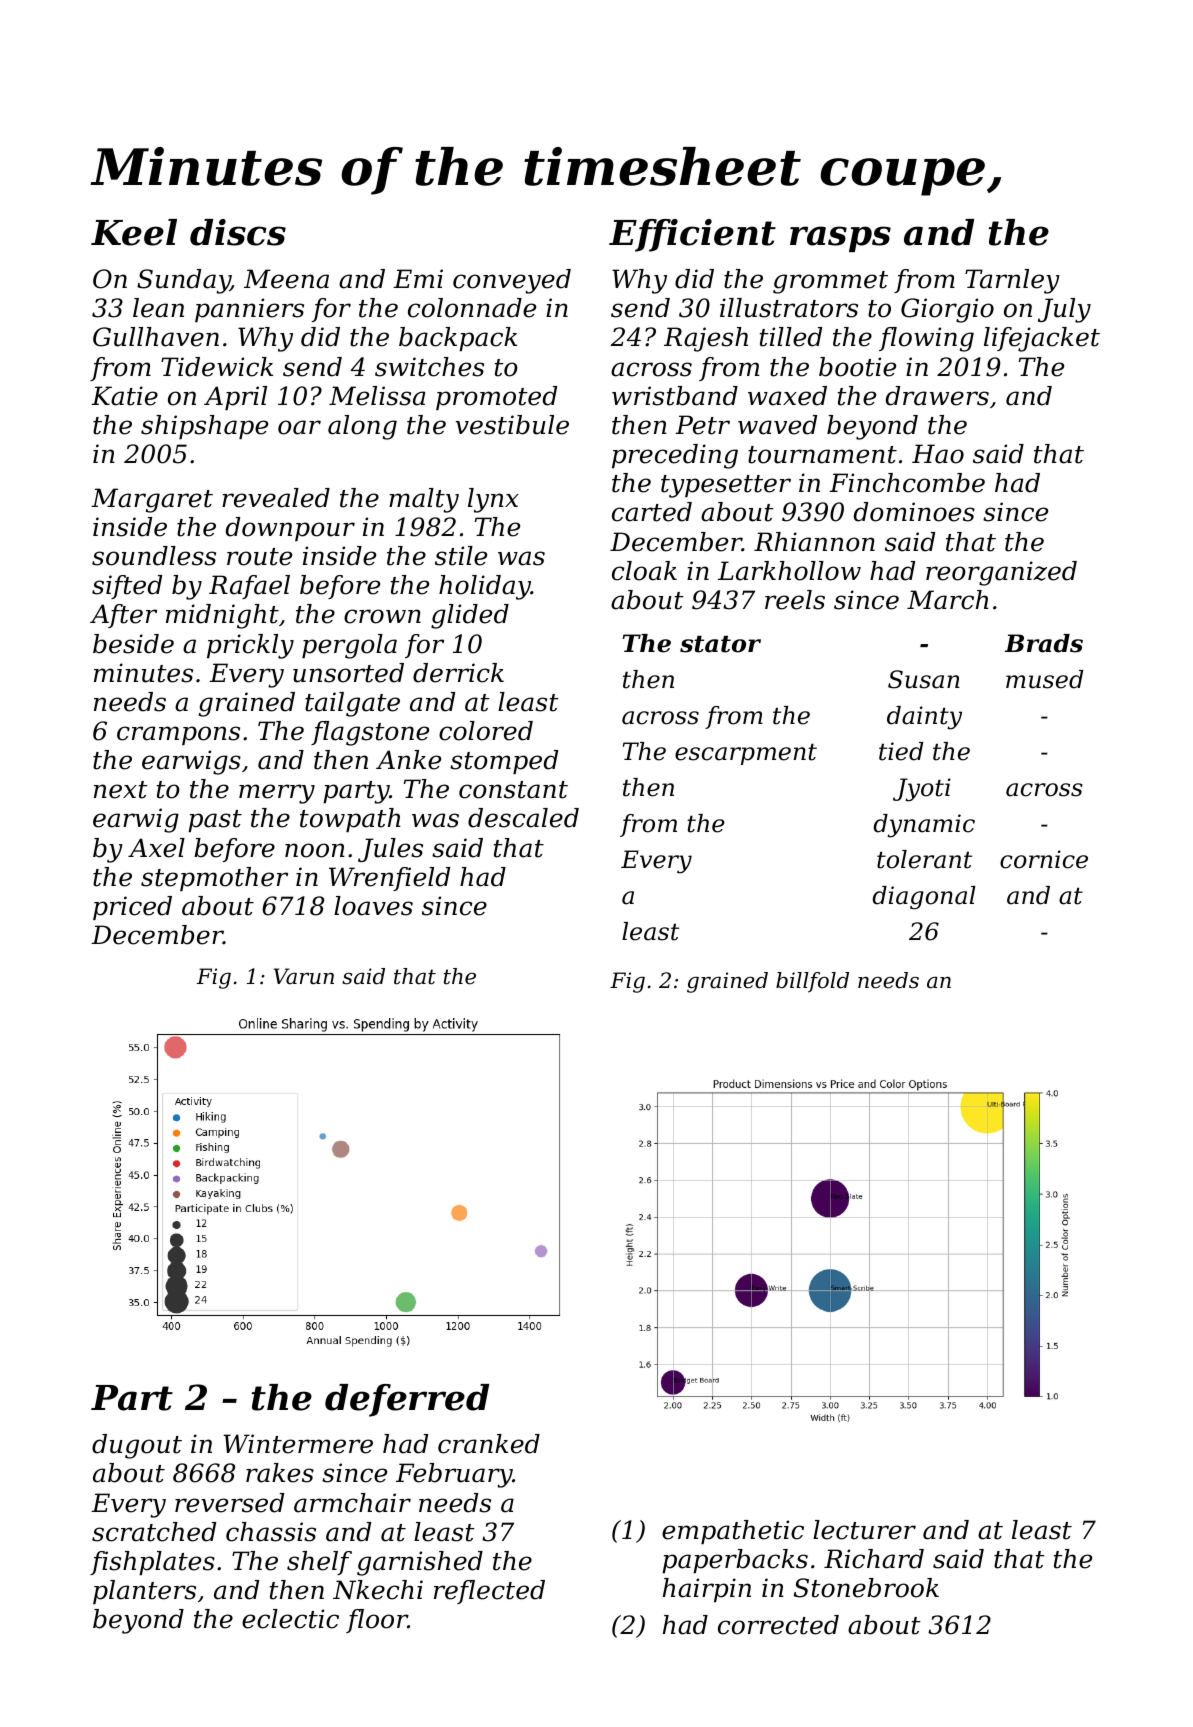  Describe the element at coordinates (513, 790) in the document. I see `constant` at that location.
